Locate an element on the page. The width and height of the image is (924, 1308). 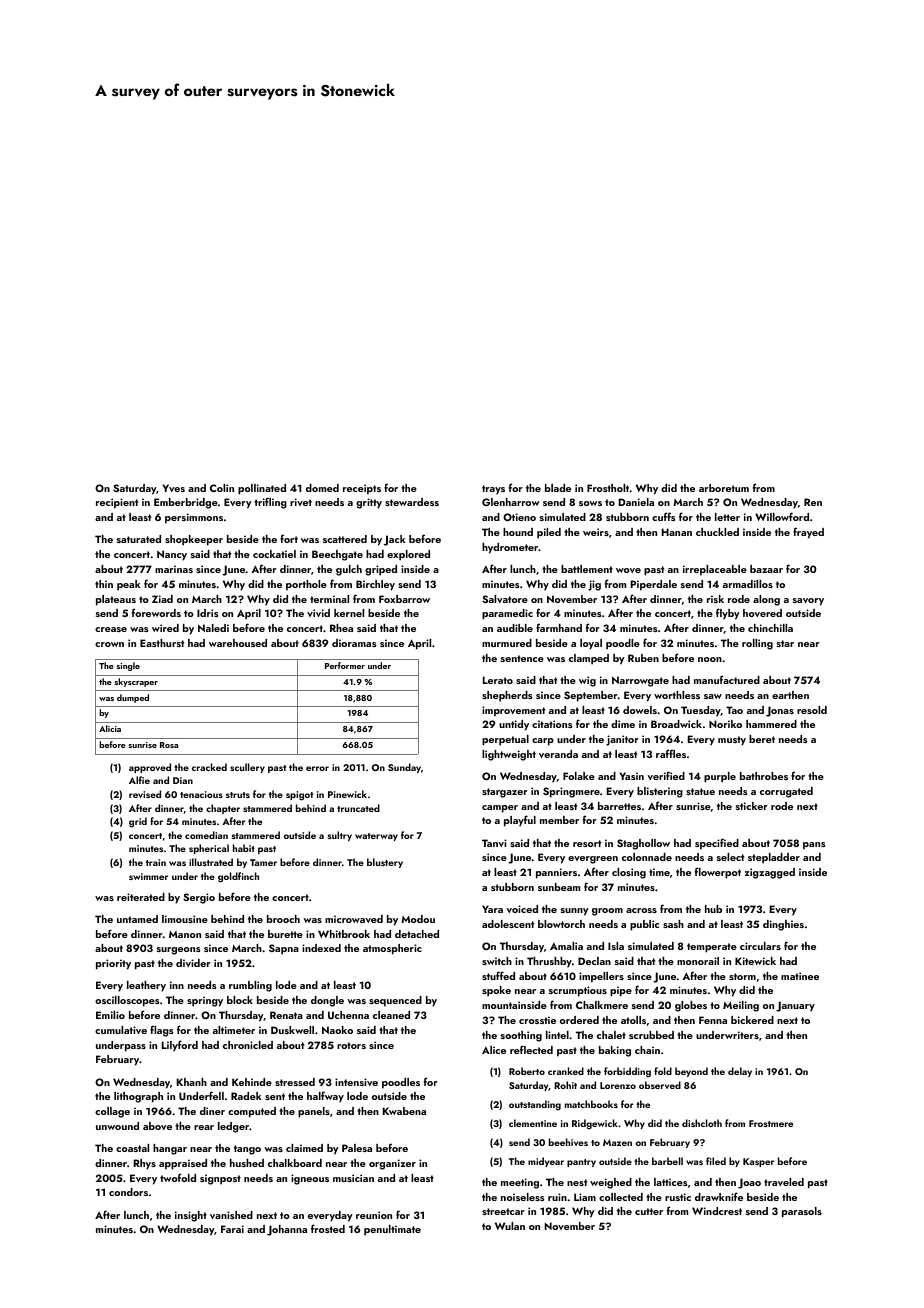
truncated is located at coordinates (358, 808).
